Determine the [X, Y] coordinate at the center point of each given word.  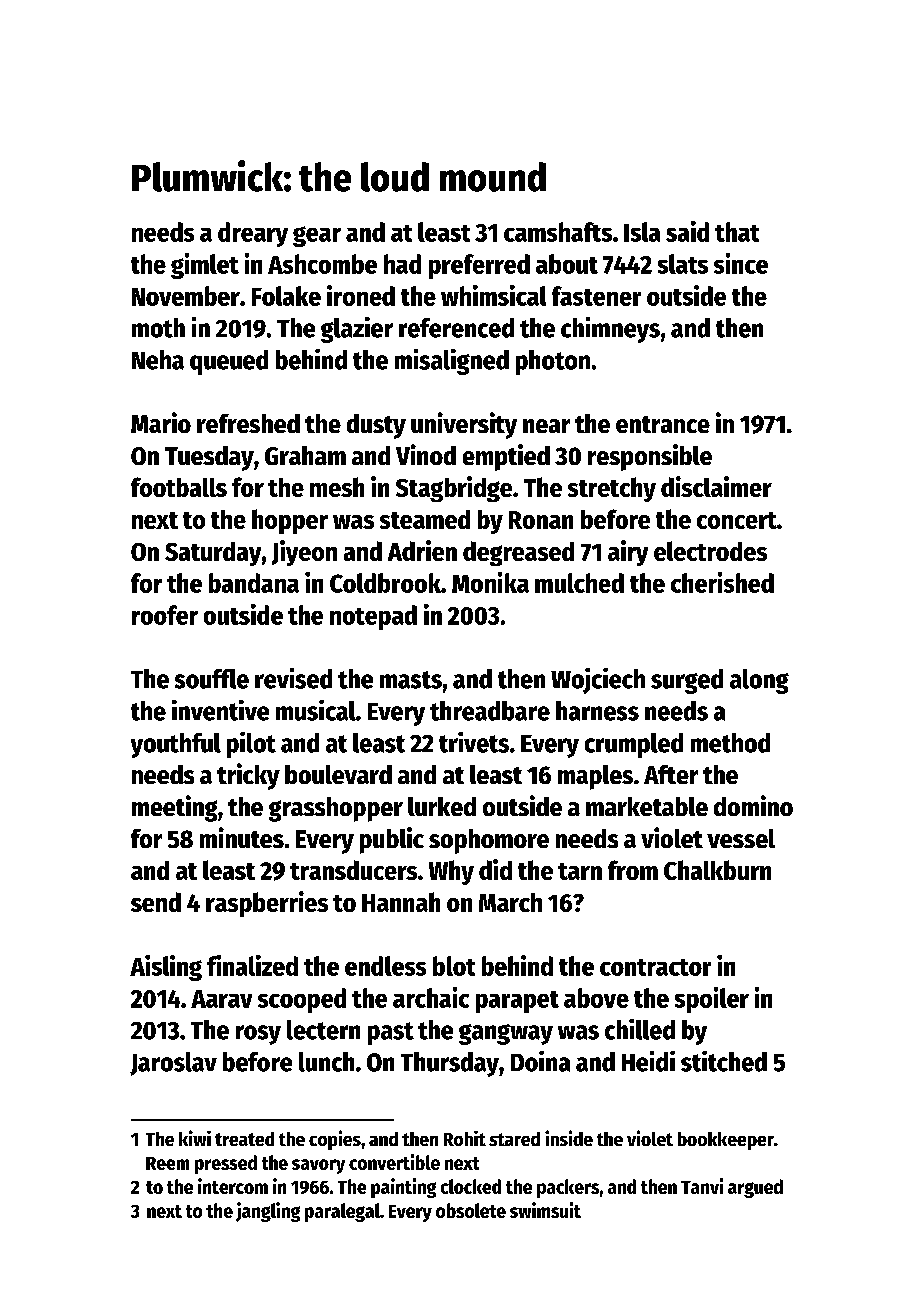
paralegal [342, 1212]
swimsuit [545, 1210]
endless [385, 966]
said [687, 231]
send [156, 902]
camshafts [558, 232]
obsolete [471, 1210]
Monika [490, 582]
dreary [253, 234]
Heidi [648, 1061]
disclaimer [716, 486]
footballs [179, 487]
